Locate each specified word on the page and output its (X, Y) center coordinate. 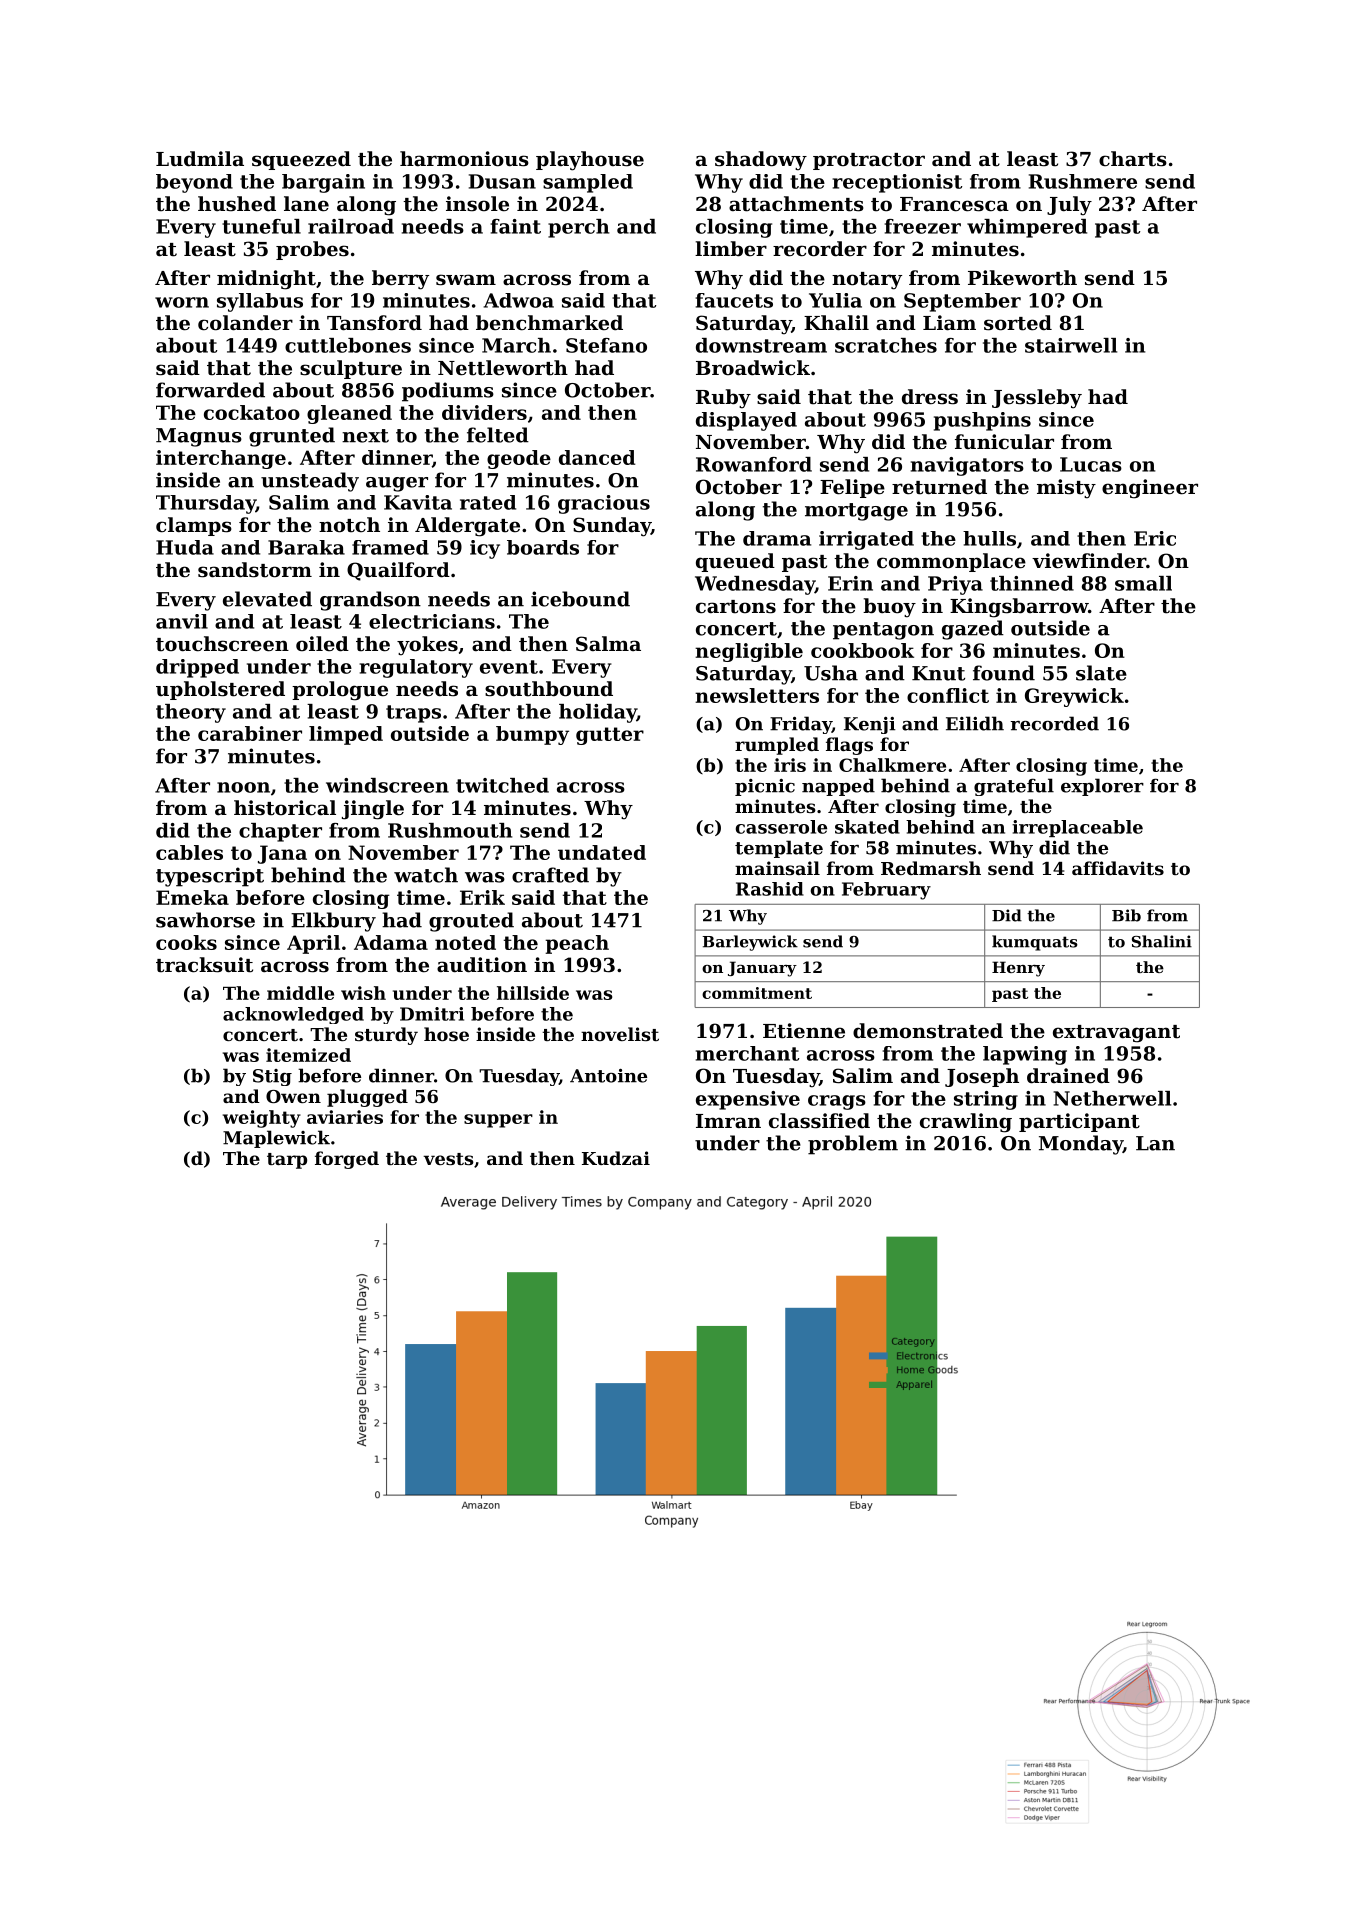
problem (853, 1145)
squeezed (301, 160)
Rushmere (1083, 181)
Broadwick (753, 368)
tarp (287, 1161)
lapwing (1025, 1055)
